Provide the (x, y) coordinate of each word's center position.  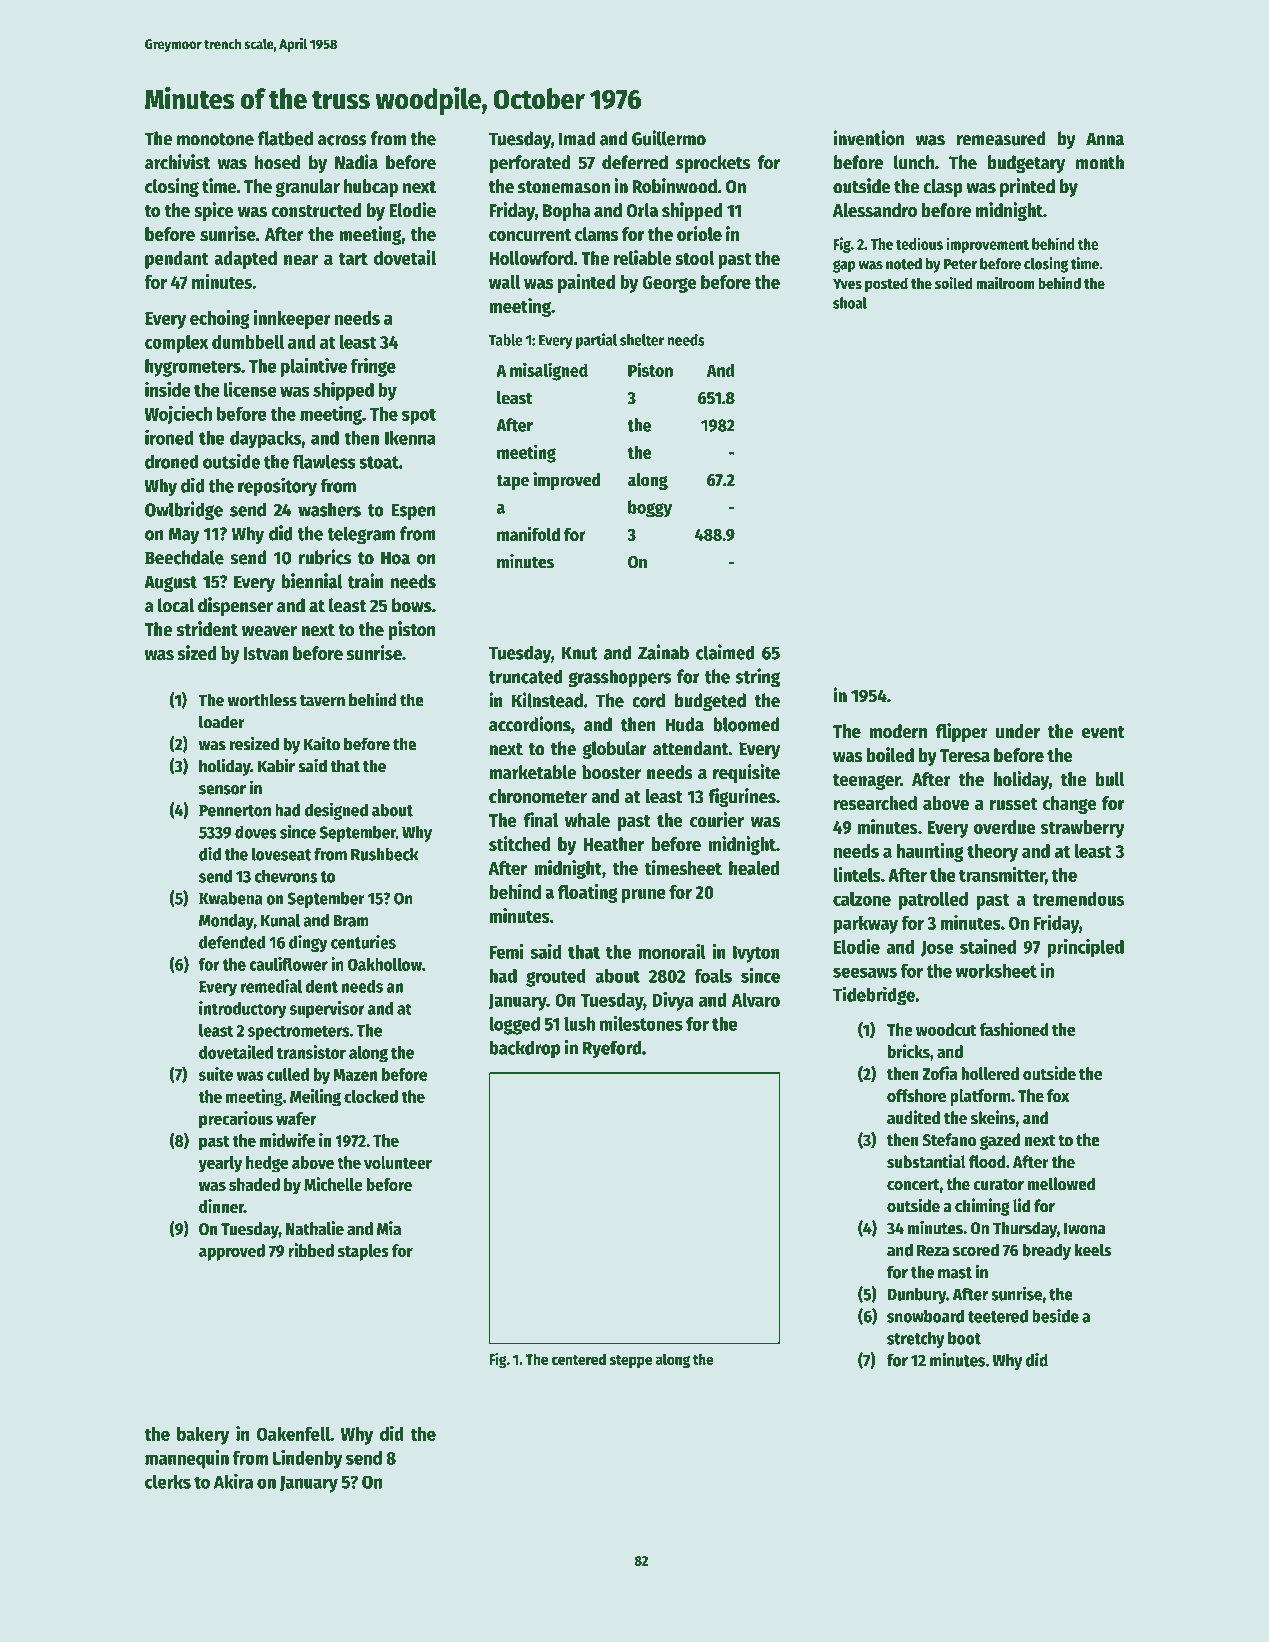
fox (1058, 1096)
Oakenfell (293, 1434)
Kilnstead (547, 700)
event (1103, 732)
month (1100, 162)
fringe (373, 367)
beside (1055, 1315)
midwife (287, 1140)
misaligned (549, 371)
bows (412, 605)
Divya (672, 1001)
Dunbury (917, 1295)
